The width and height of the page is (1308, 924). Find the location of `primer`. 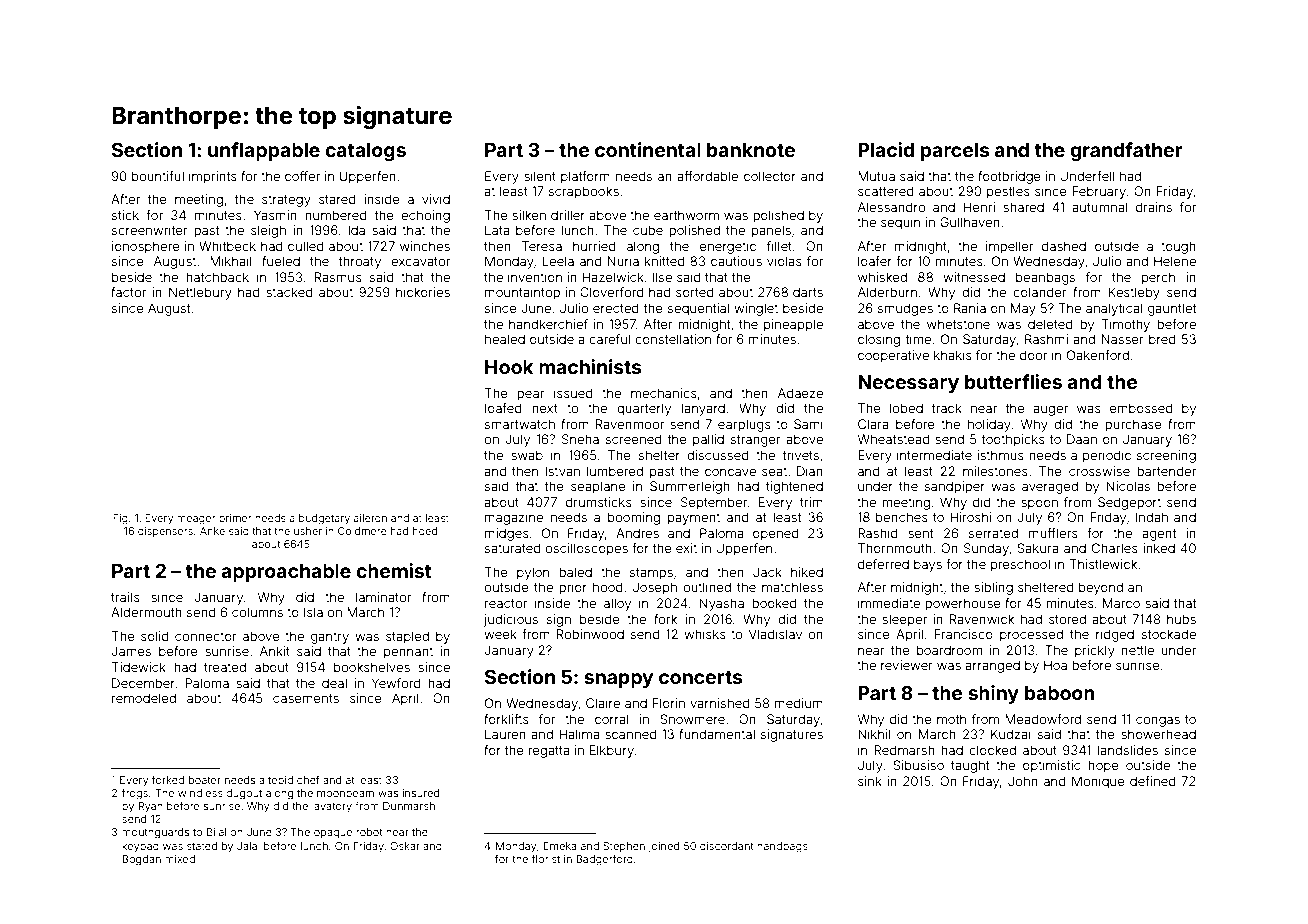

primer is located at coordinates (235, 519).
